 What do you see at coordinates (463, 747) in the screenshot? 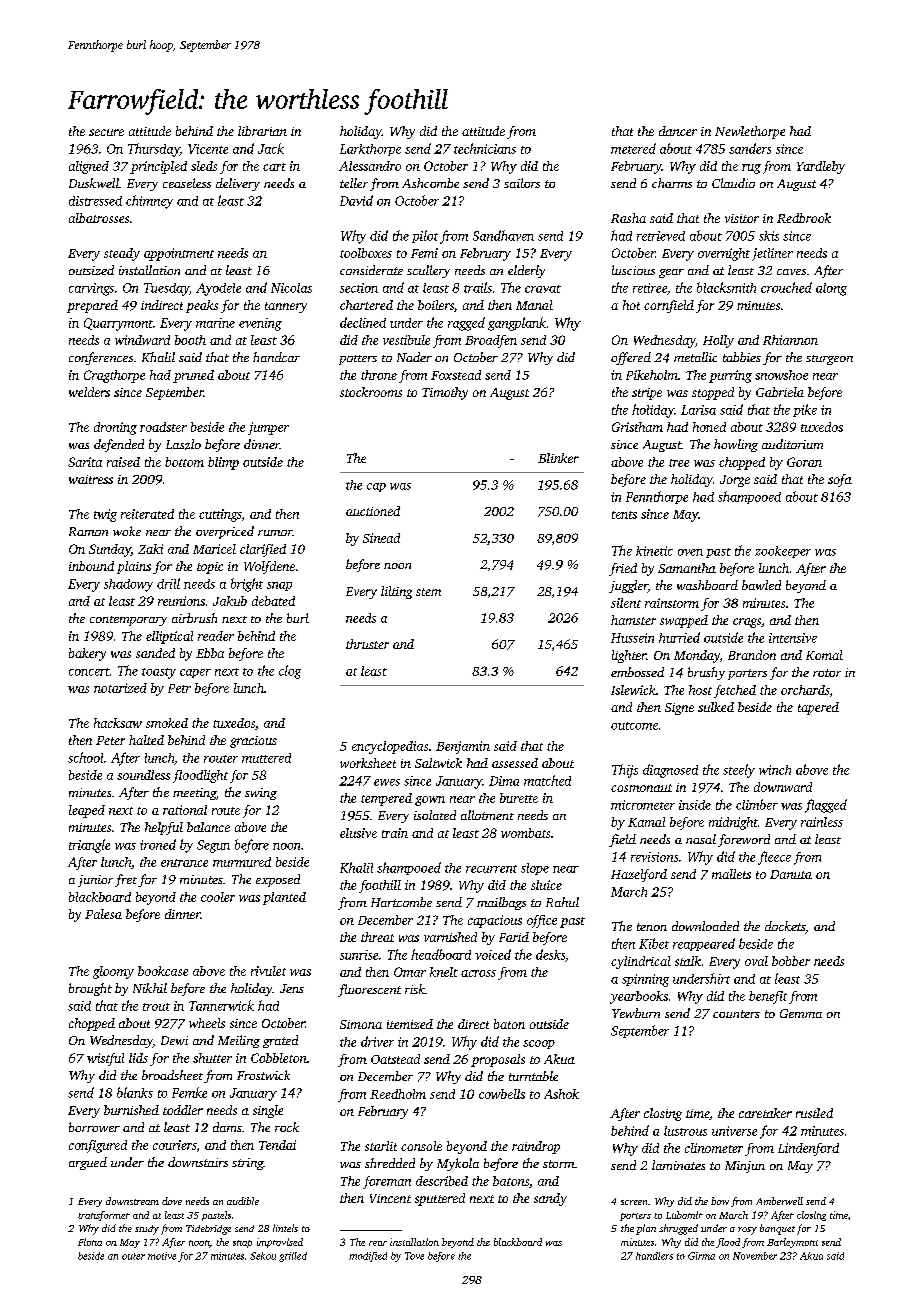
I see `Benjamin` at bounding box center [463, 747].
